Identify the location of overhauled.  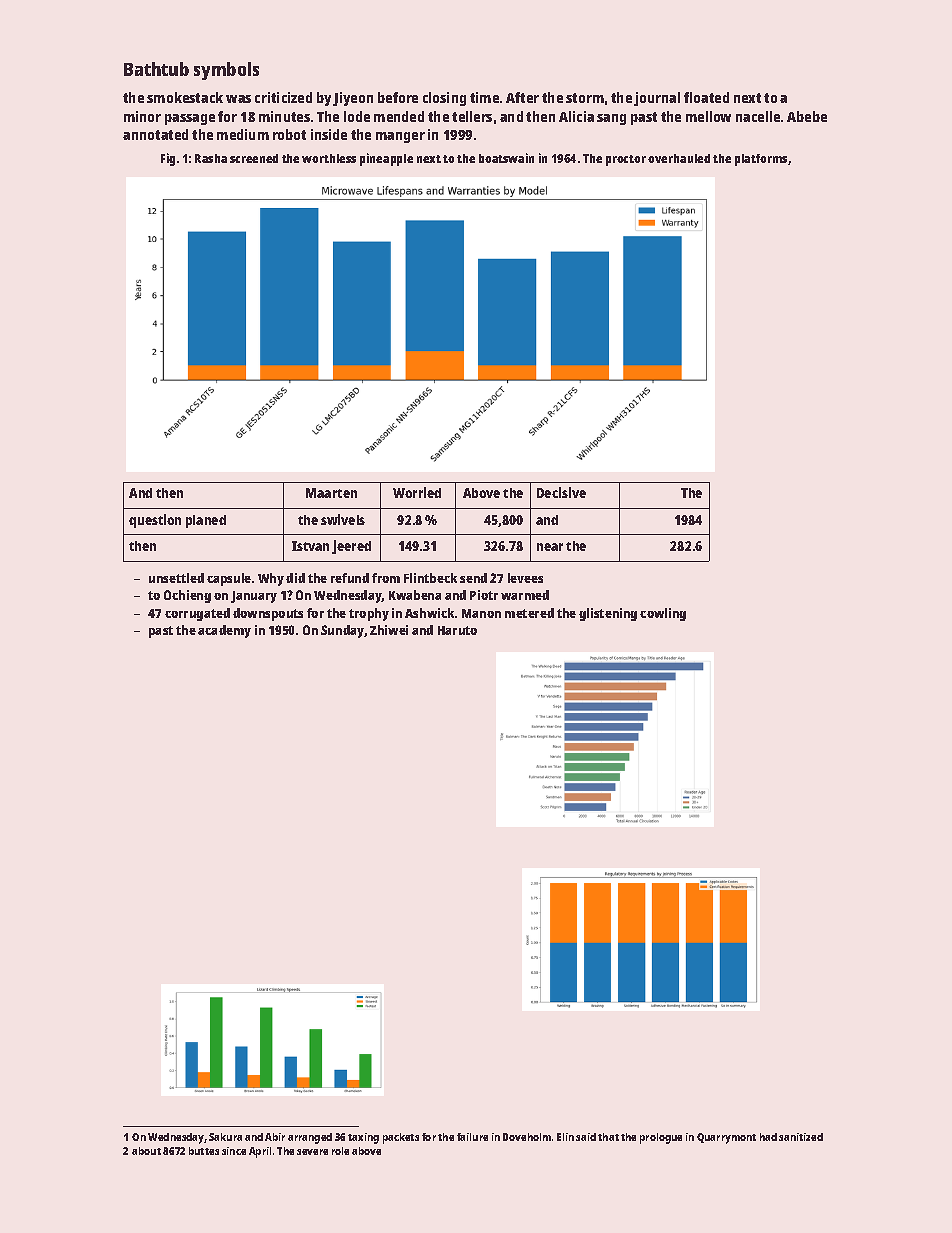
(679, 158).
